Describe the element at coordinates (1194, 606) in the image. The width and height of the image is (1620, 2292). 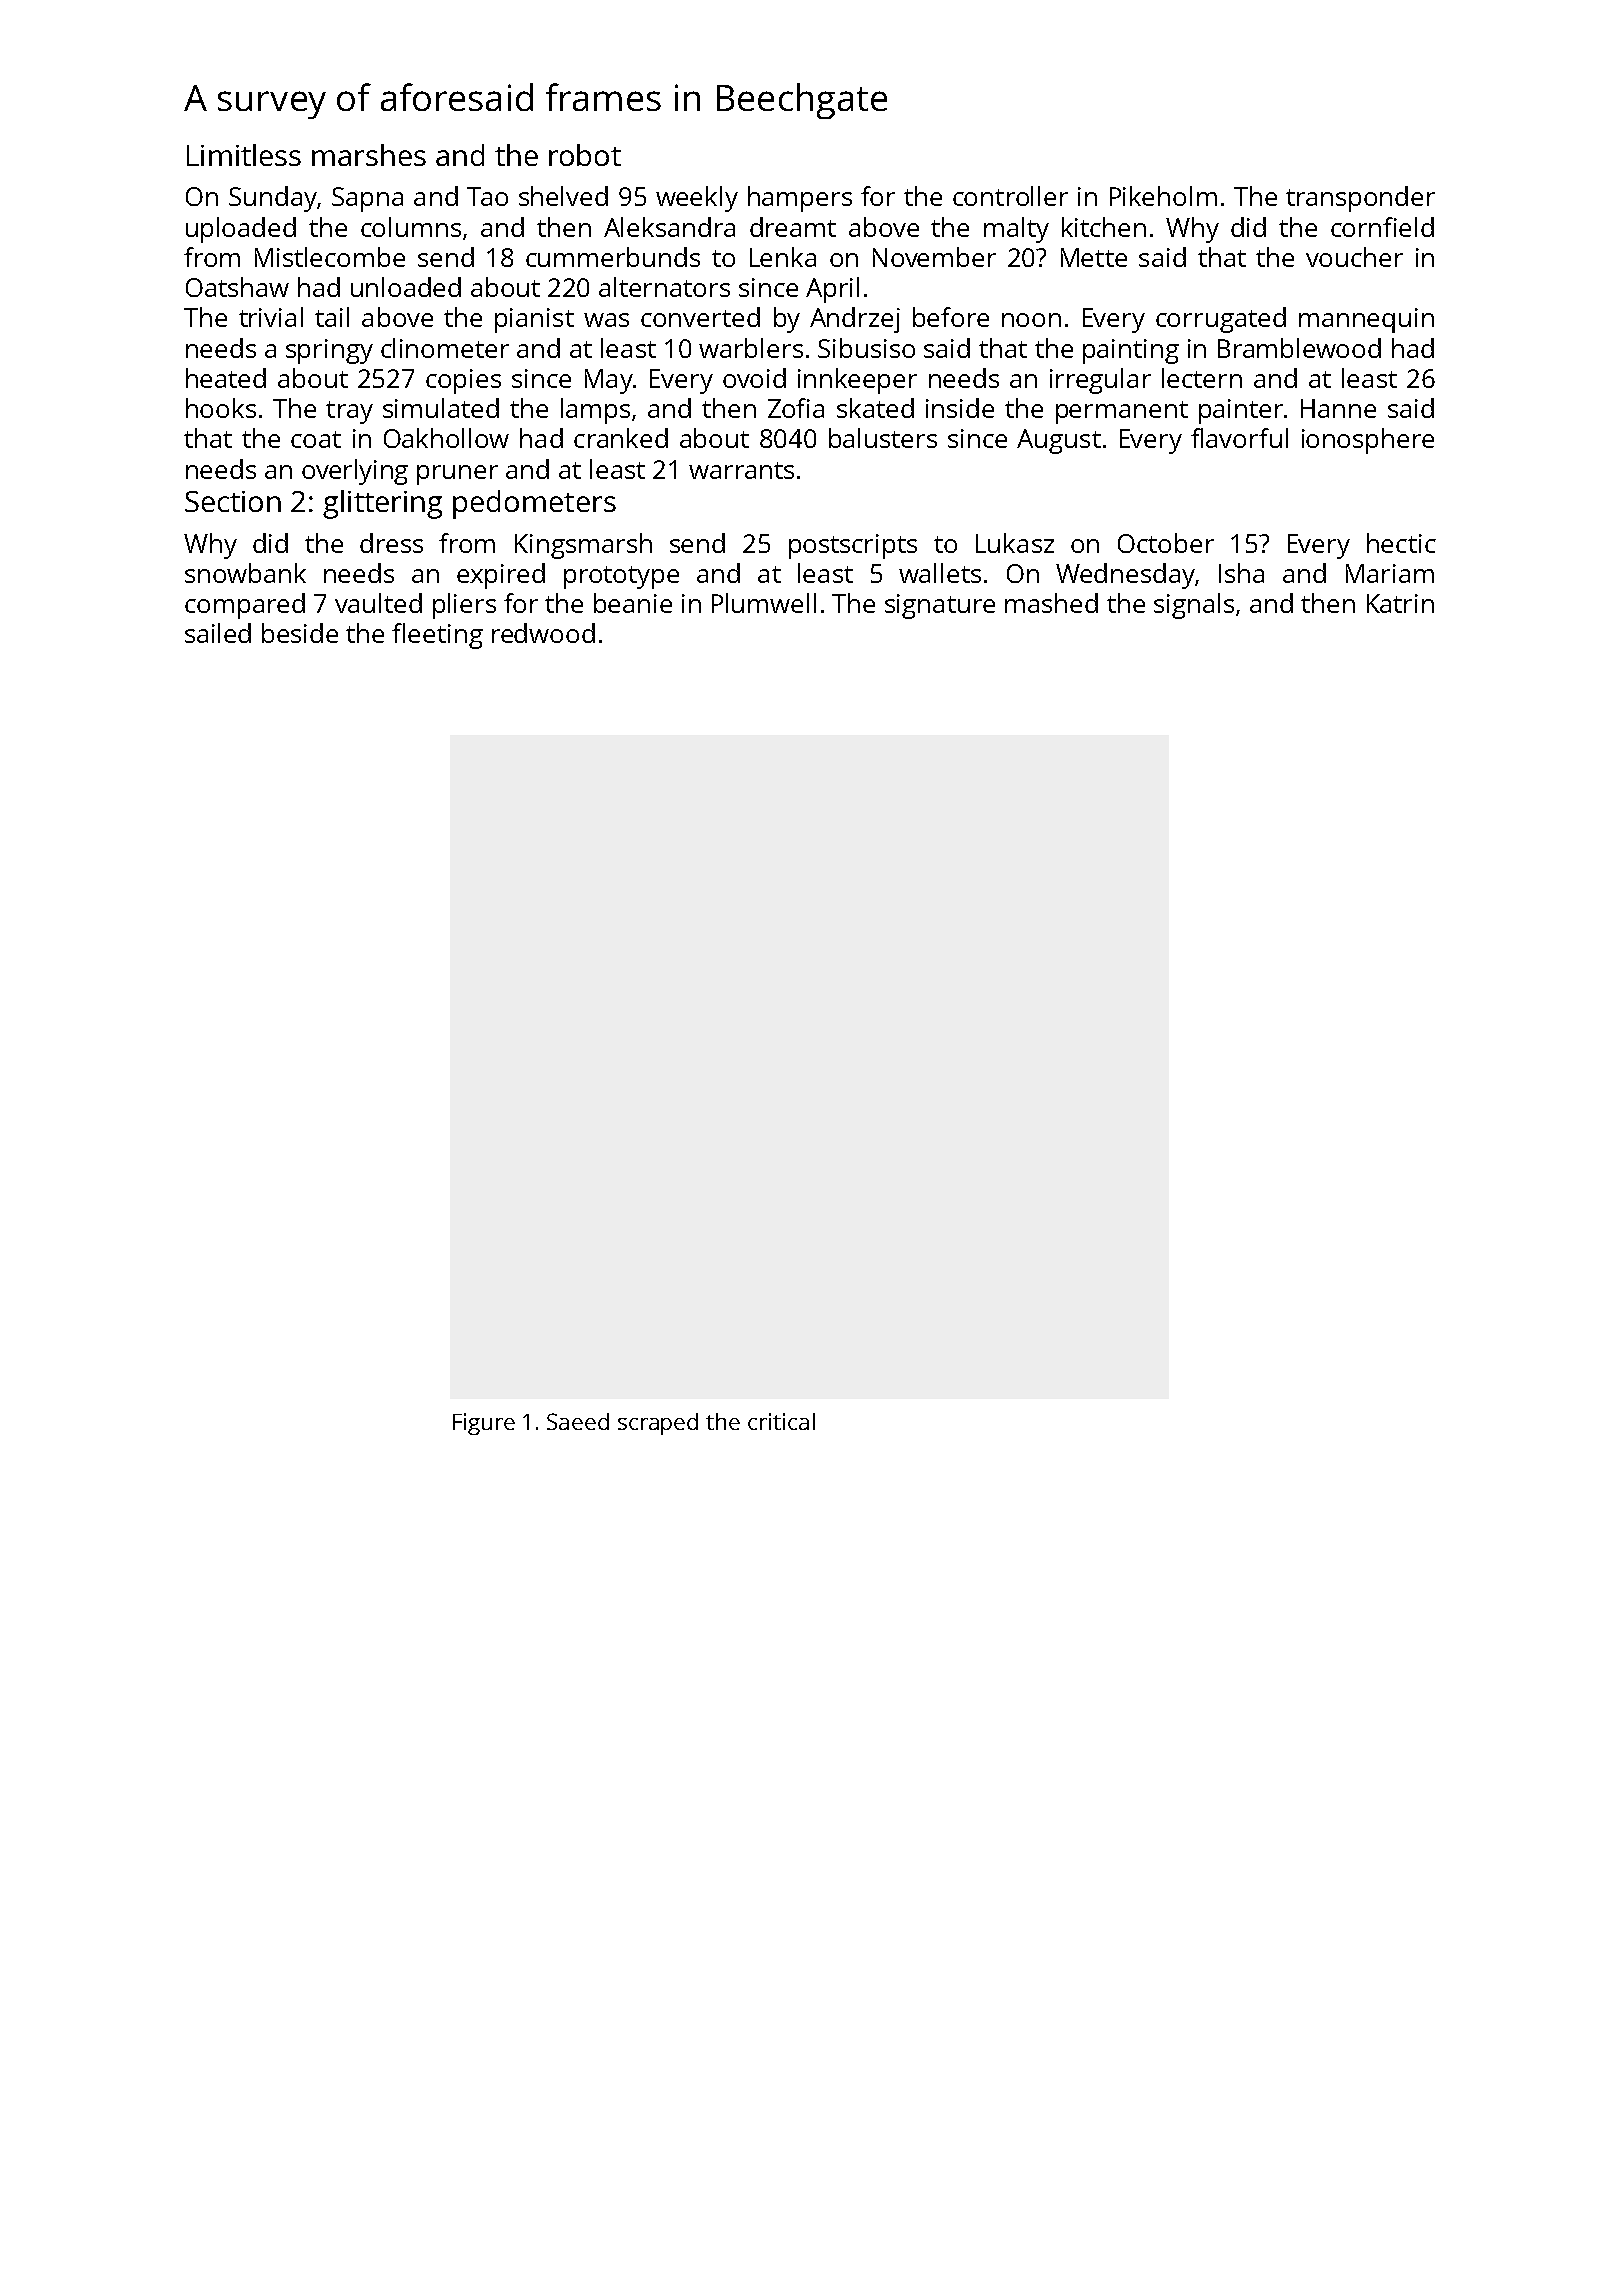
I see `signals` at that location.
